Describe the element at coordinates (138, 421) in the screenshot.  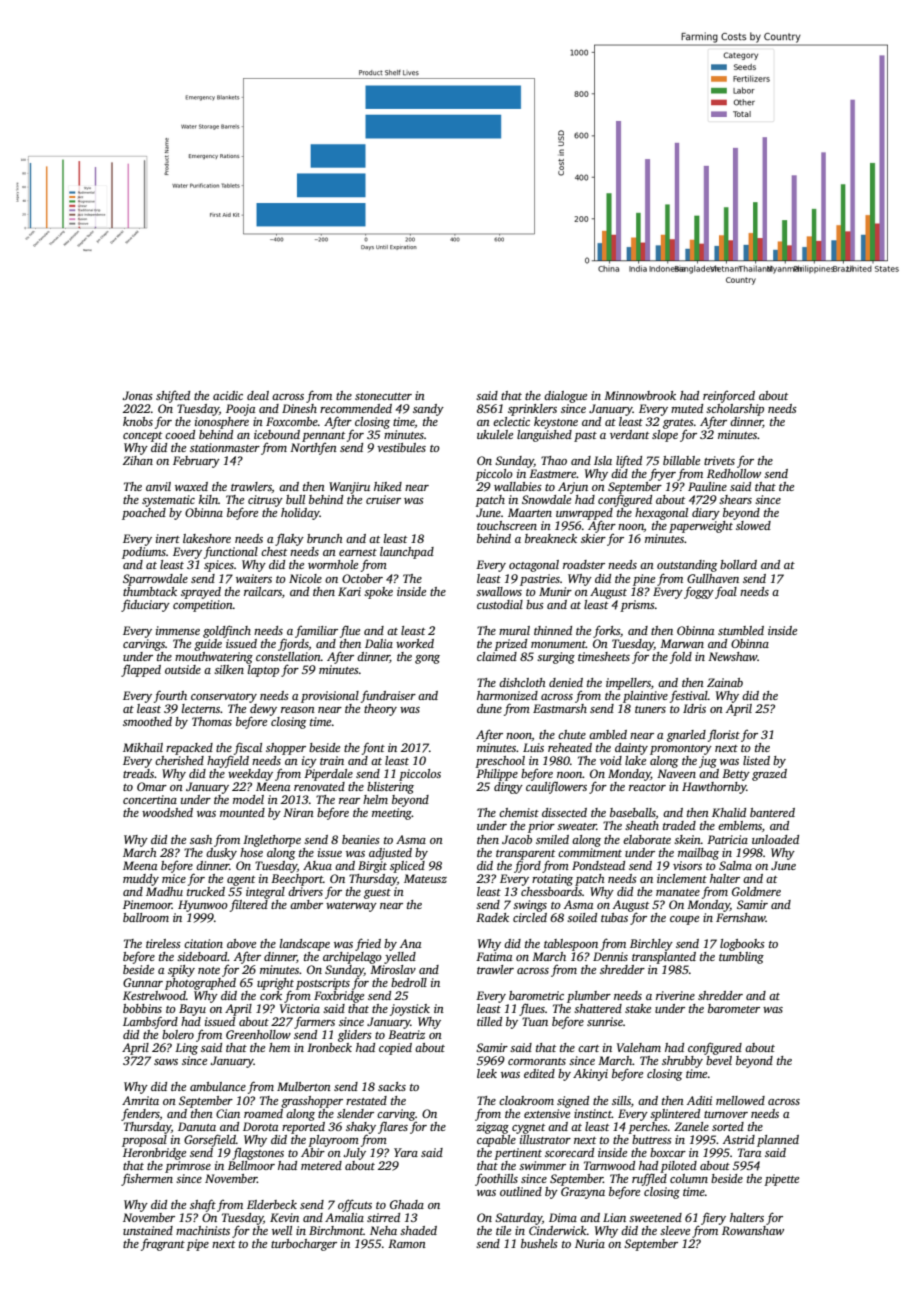
I see `knobs` at that location.
